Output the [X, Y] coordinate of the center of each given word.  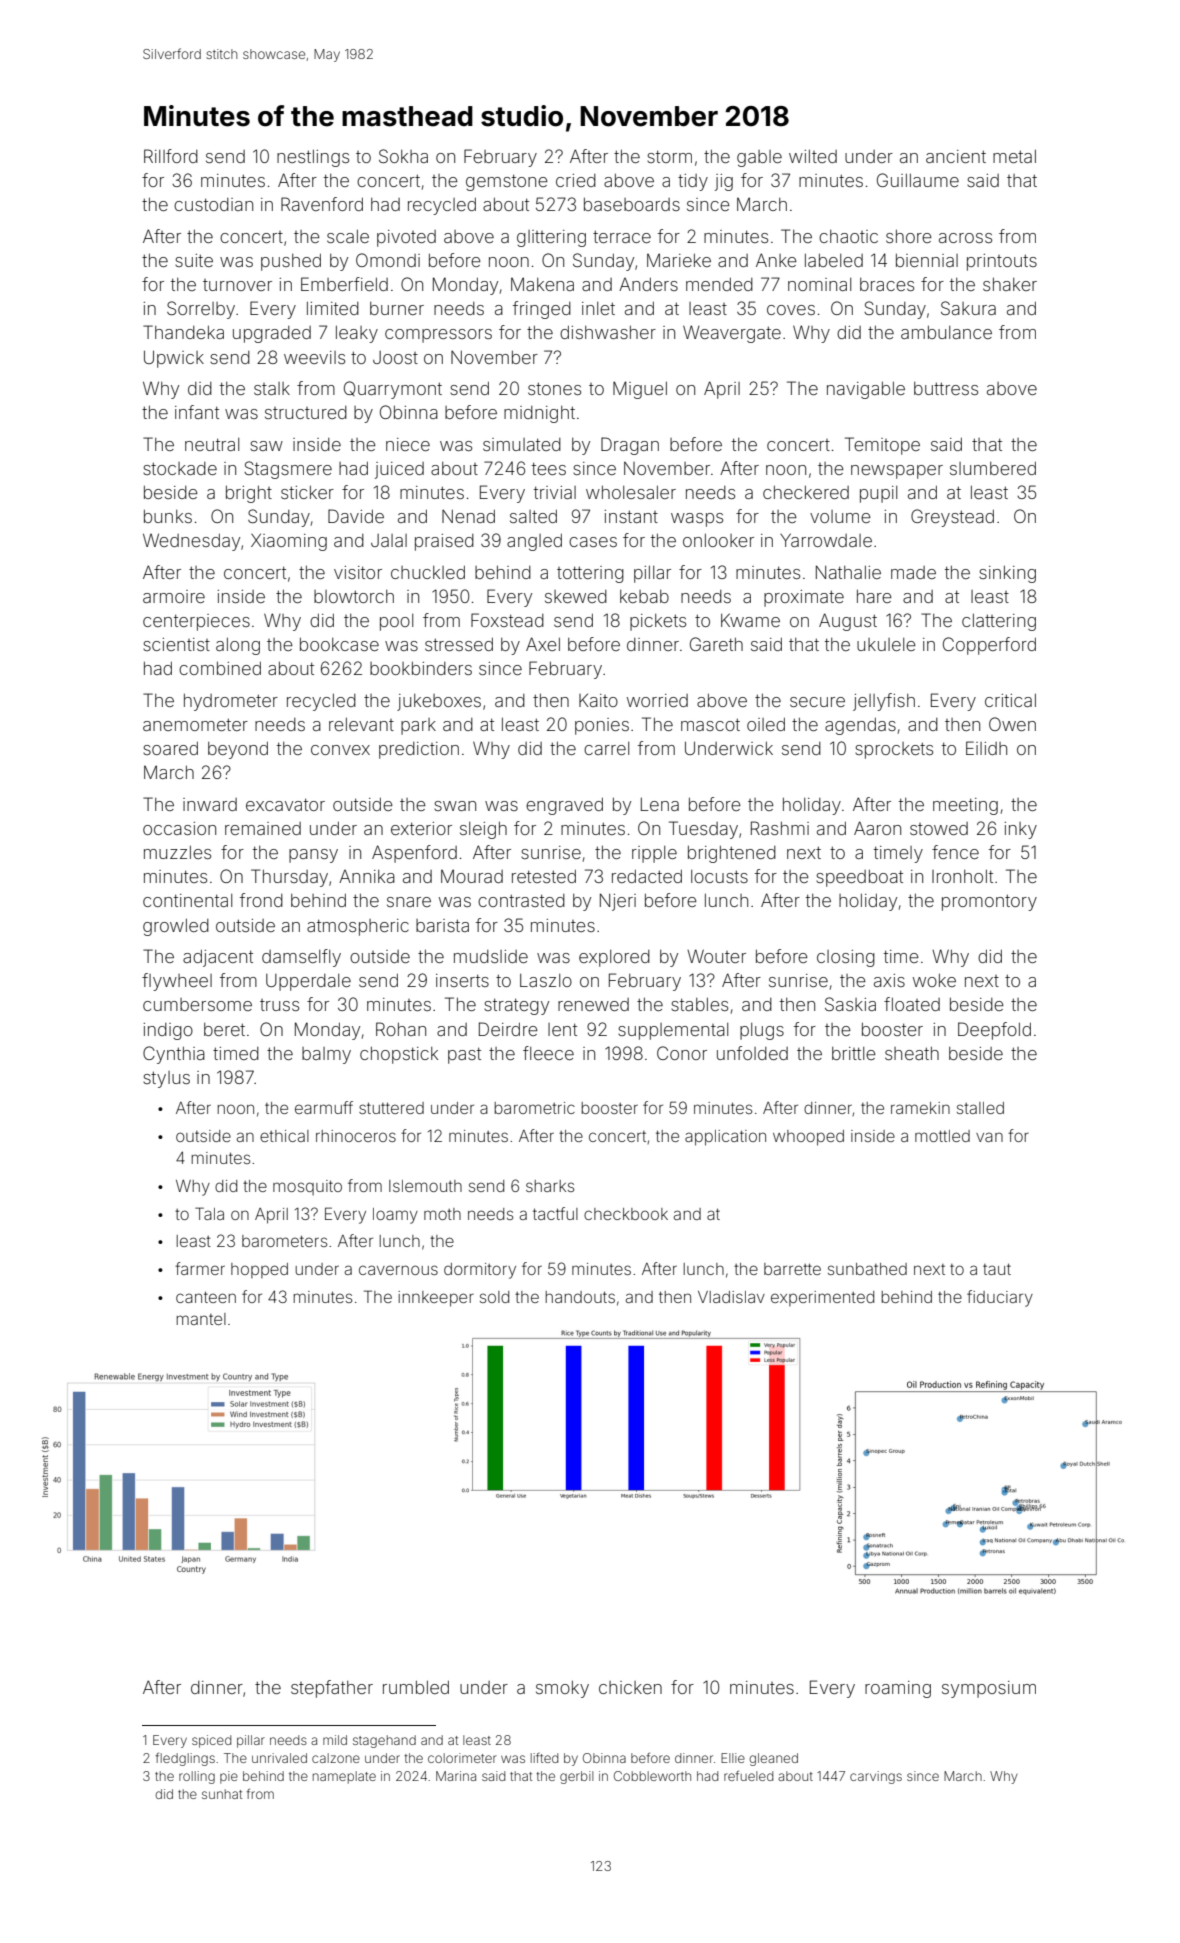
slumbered [993, 468]
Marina [456, 1776]
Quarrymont [393, 390]
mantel [201, 1319]
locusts [719, 876]
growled [176, 927]
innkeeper [436, 1299]
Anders [648, 284]
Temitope [882, 446]
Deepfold [994, 1031]
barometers [284, 1241]
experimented [822, 1298]
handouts [580, 1297]
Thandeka [183, 332]
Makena [542, 284]
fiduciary [1000, 1298]
